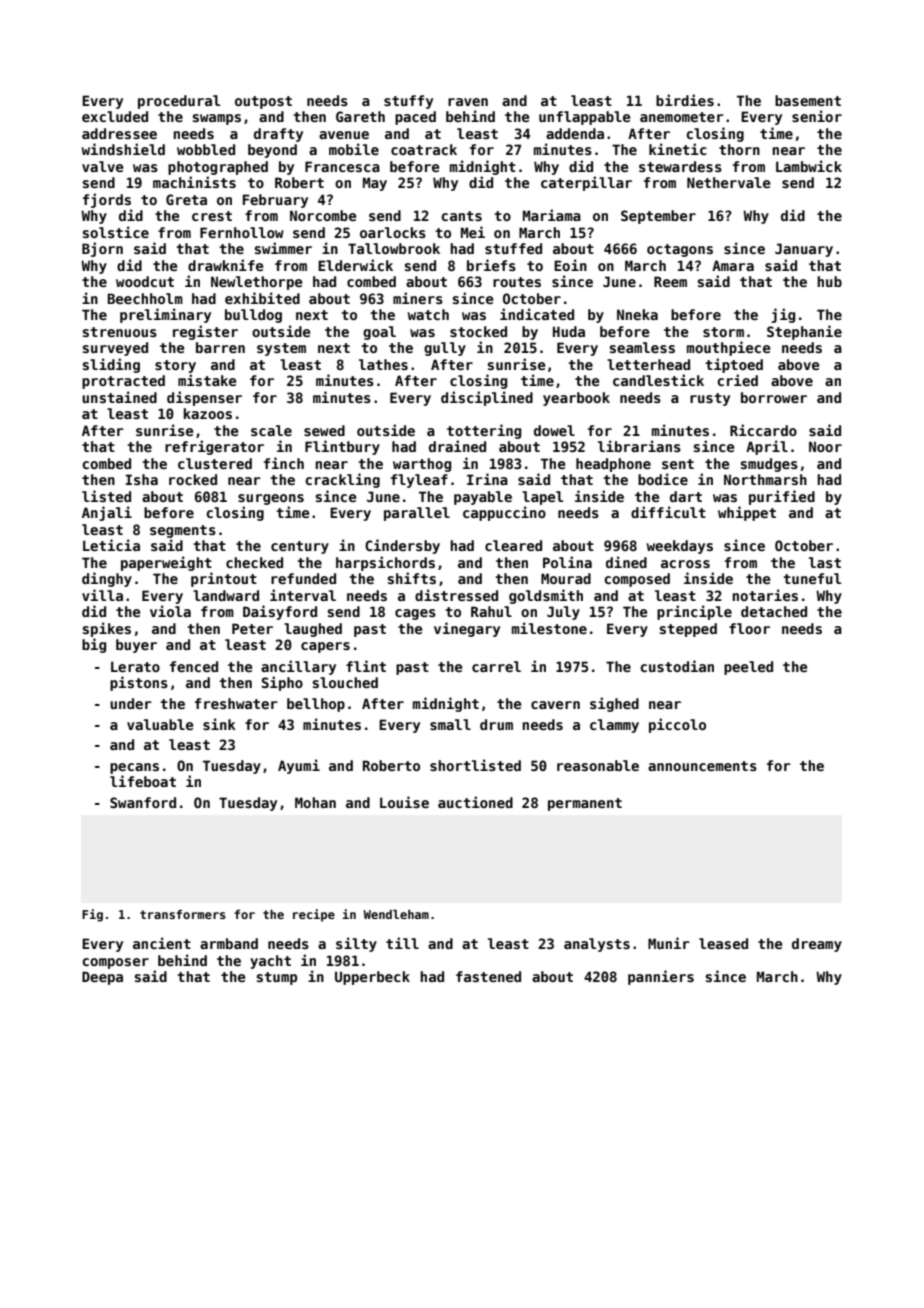 The image size is (924, 1308). Describe the element at coordinates (496, 724) in the screenshot. I see `drum` at that location.
